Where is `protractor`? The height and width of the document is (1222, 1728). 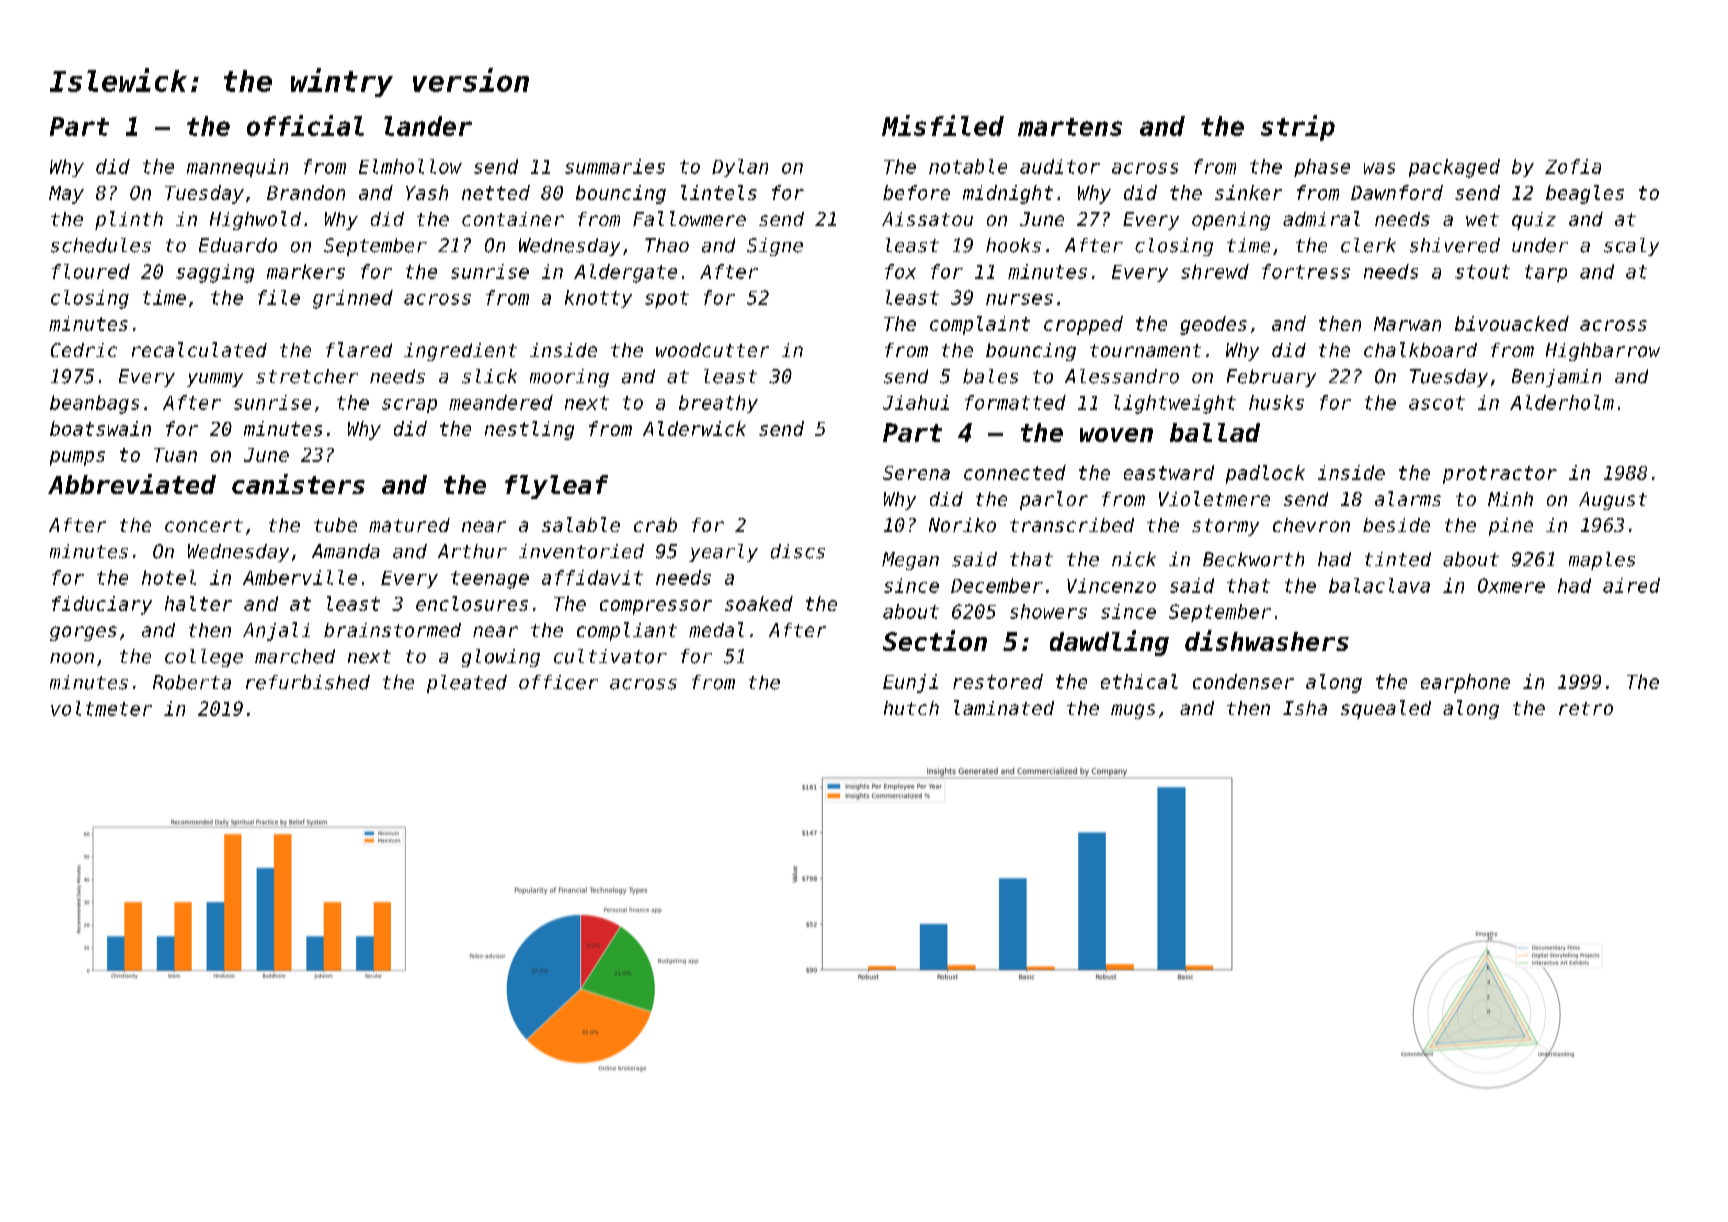 protractor is located at coordinates (1500, 475).
